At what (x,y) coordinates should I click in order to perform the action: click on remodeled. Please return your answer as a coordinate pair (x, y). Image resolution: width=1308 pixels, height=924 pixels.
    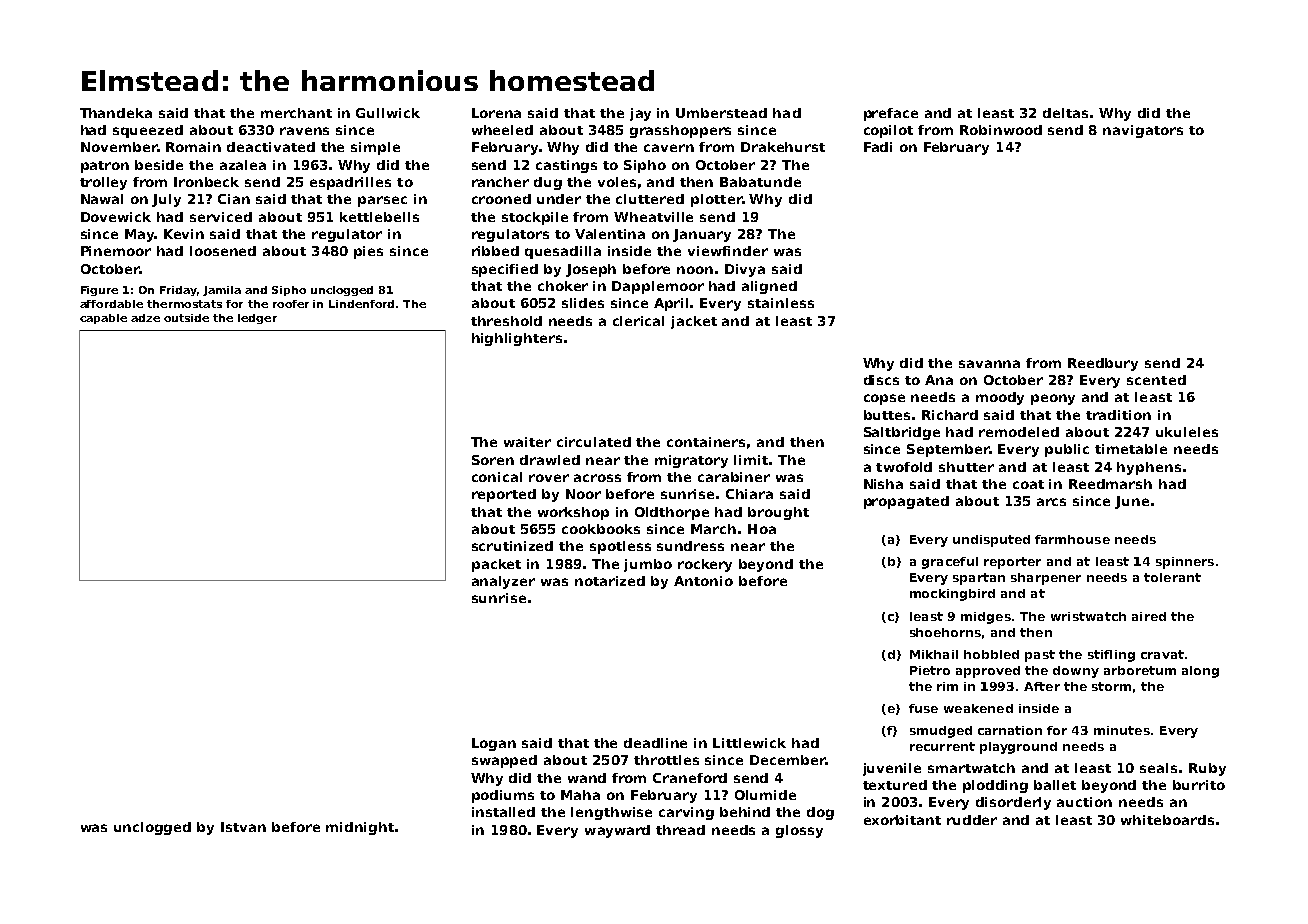
    Looking at the image, I should click on (1019, 432).
